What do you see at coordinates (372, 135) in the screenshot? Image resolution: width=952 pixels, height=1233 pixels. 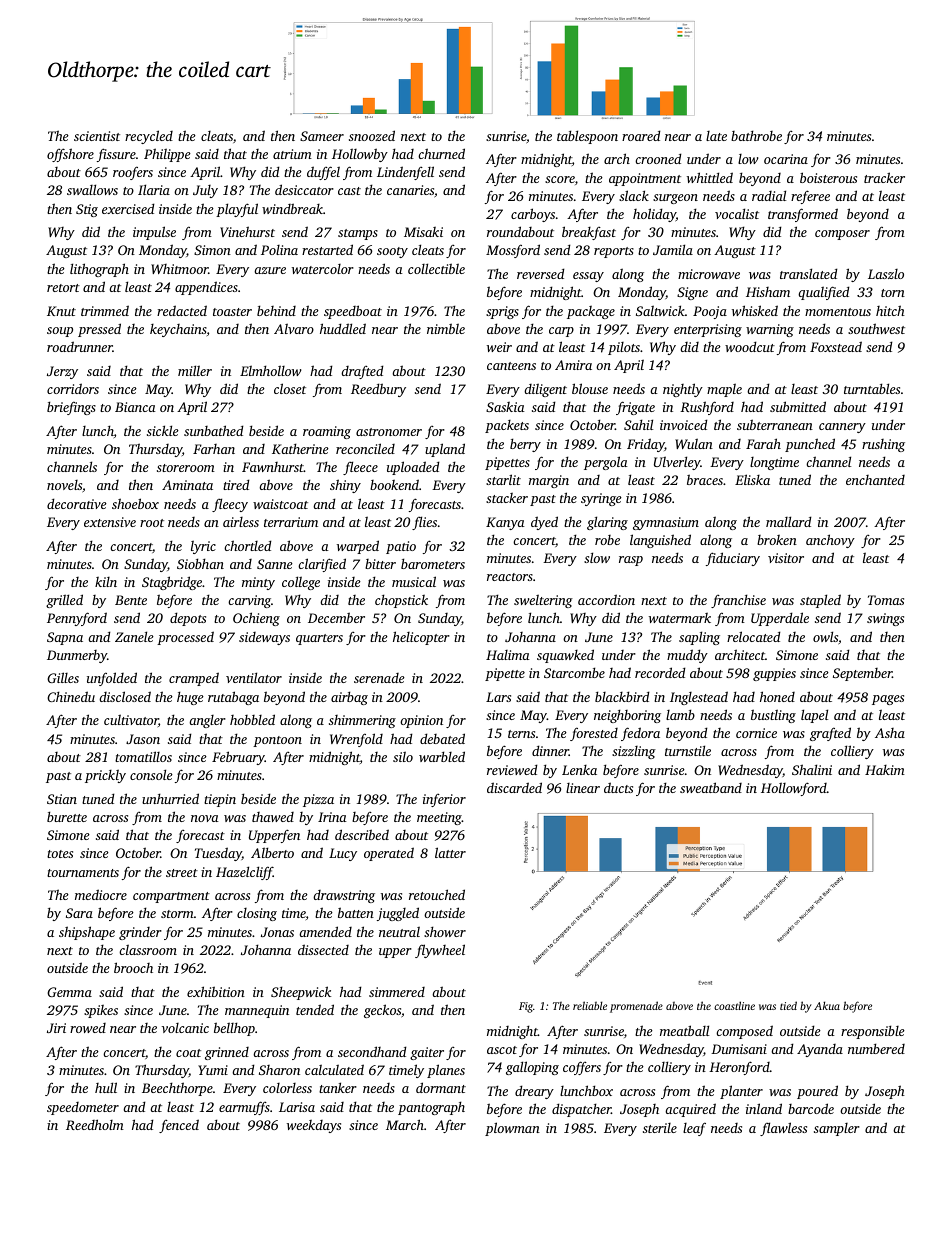 I see `snoozed` at bounding box center [372, 135].
